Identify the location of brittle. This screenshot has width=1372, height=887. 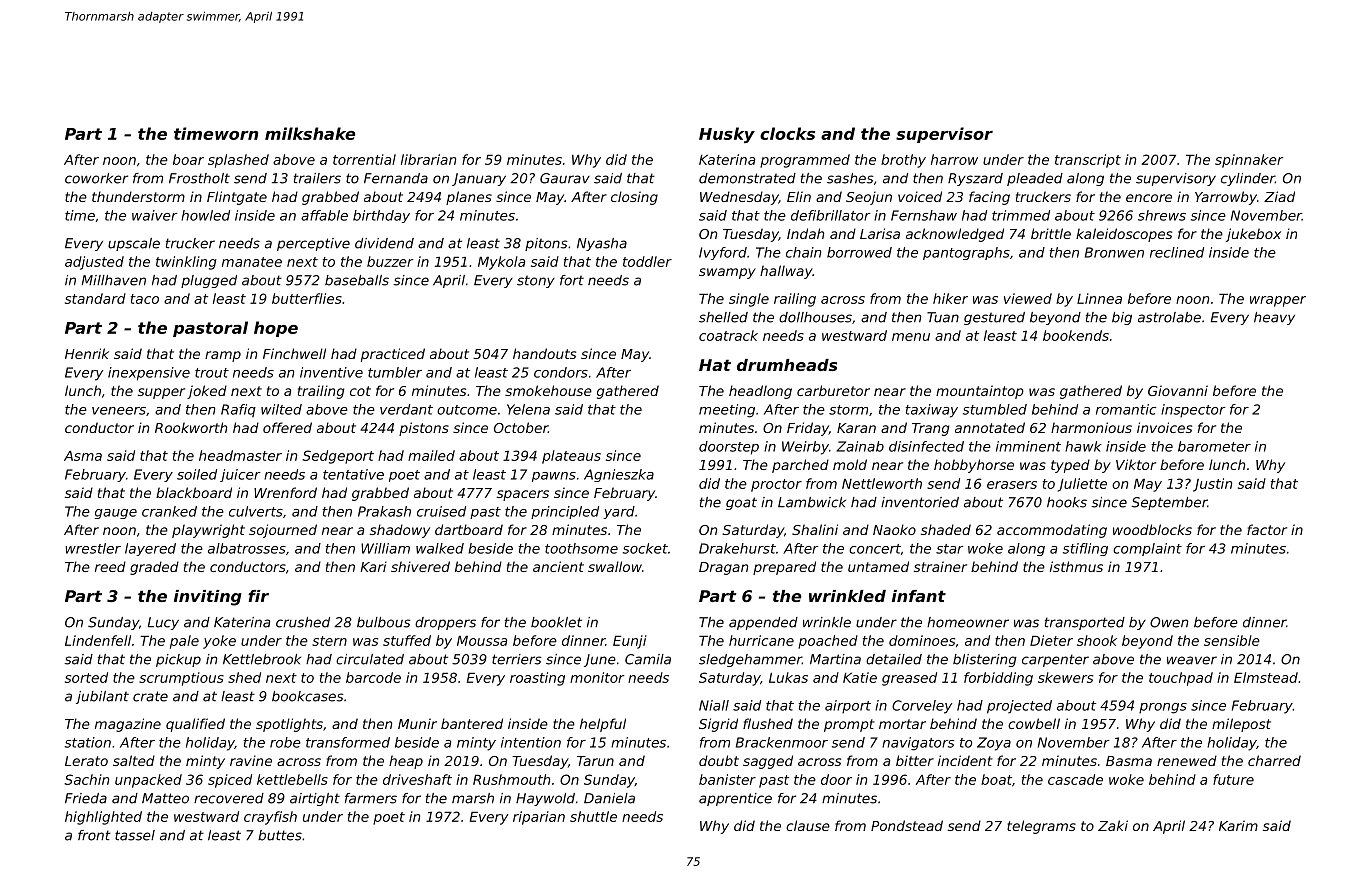
(1051, 233).
